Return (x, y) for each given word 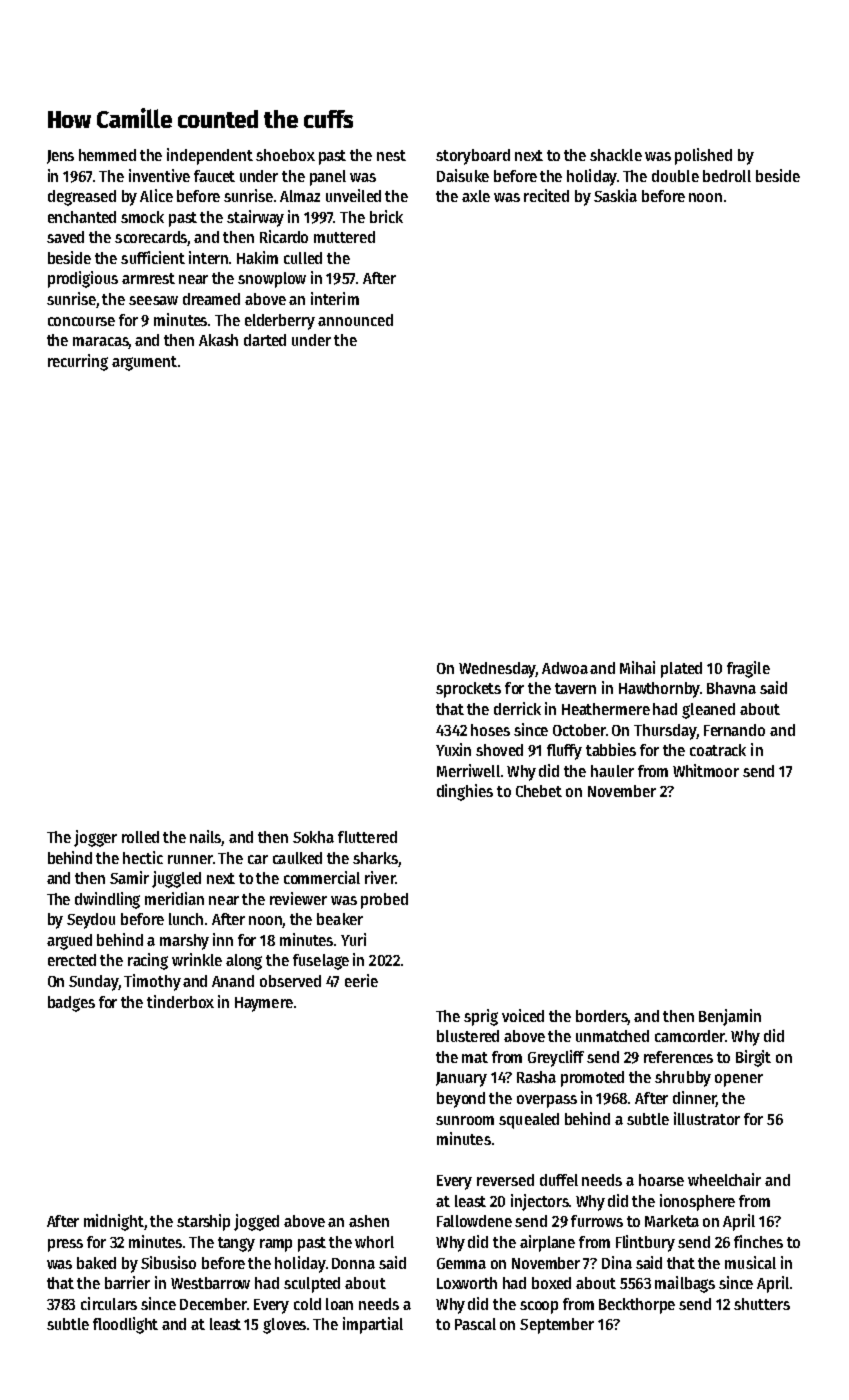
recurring (78, 362)
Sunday (94, 983)
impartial (373, 1325)
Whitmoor (706, 770)
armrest (148, 278)
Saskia (615, 195)
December (213, 1304)
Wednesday (497, 670)
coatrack (718, 750)
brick (386, 216)
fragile (748, 669)
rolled (140, 837)
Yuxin (453, 749)
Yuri (353, 939)
